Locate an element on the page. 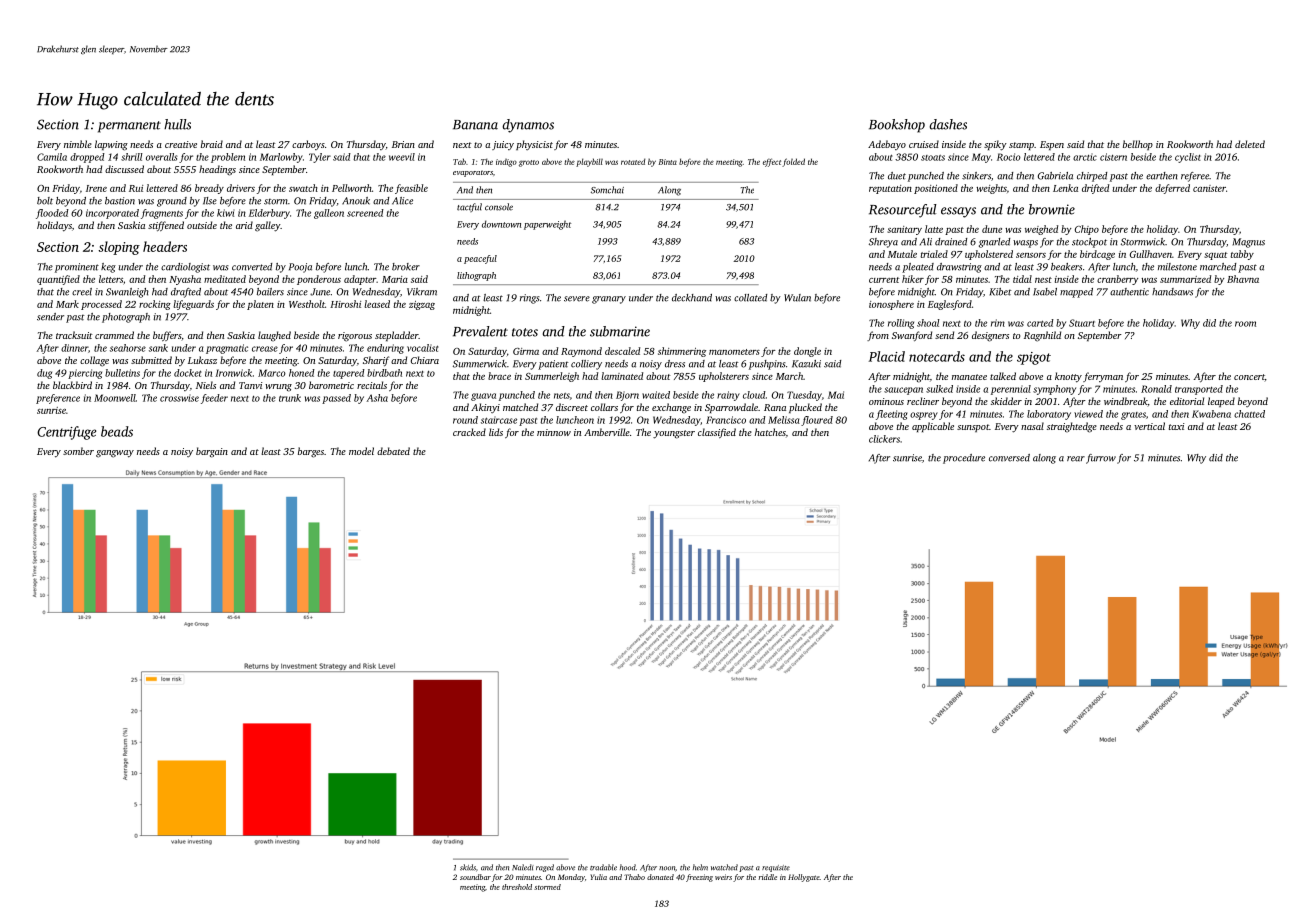 The image size is (1308, 924). skids is located at coordinates (468, 867).
